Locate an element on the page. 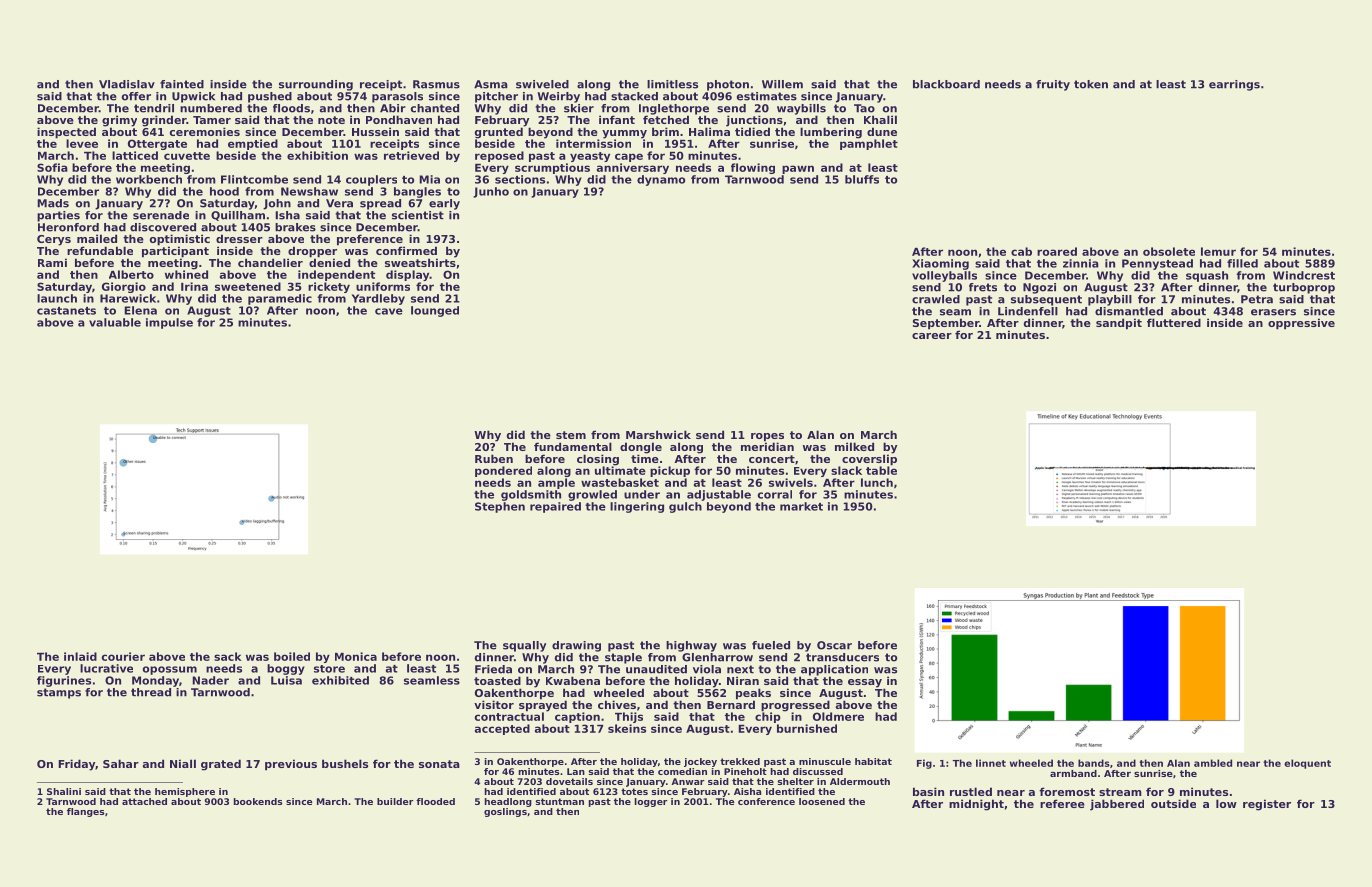  Vladislav is located at coordinates (127, 84).
